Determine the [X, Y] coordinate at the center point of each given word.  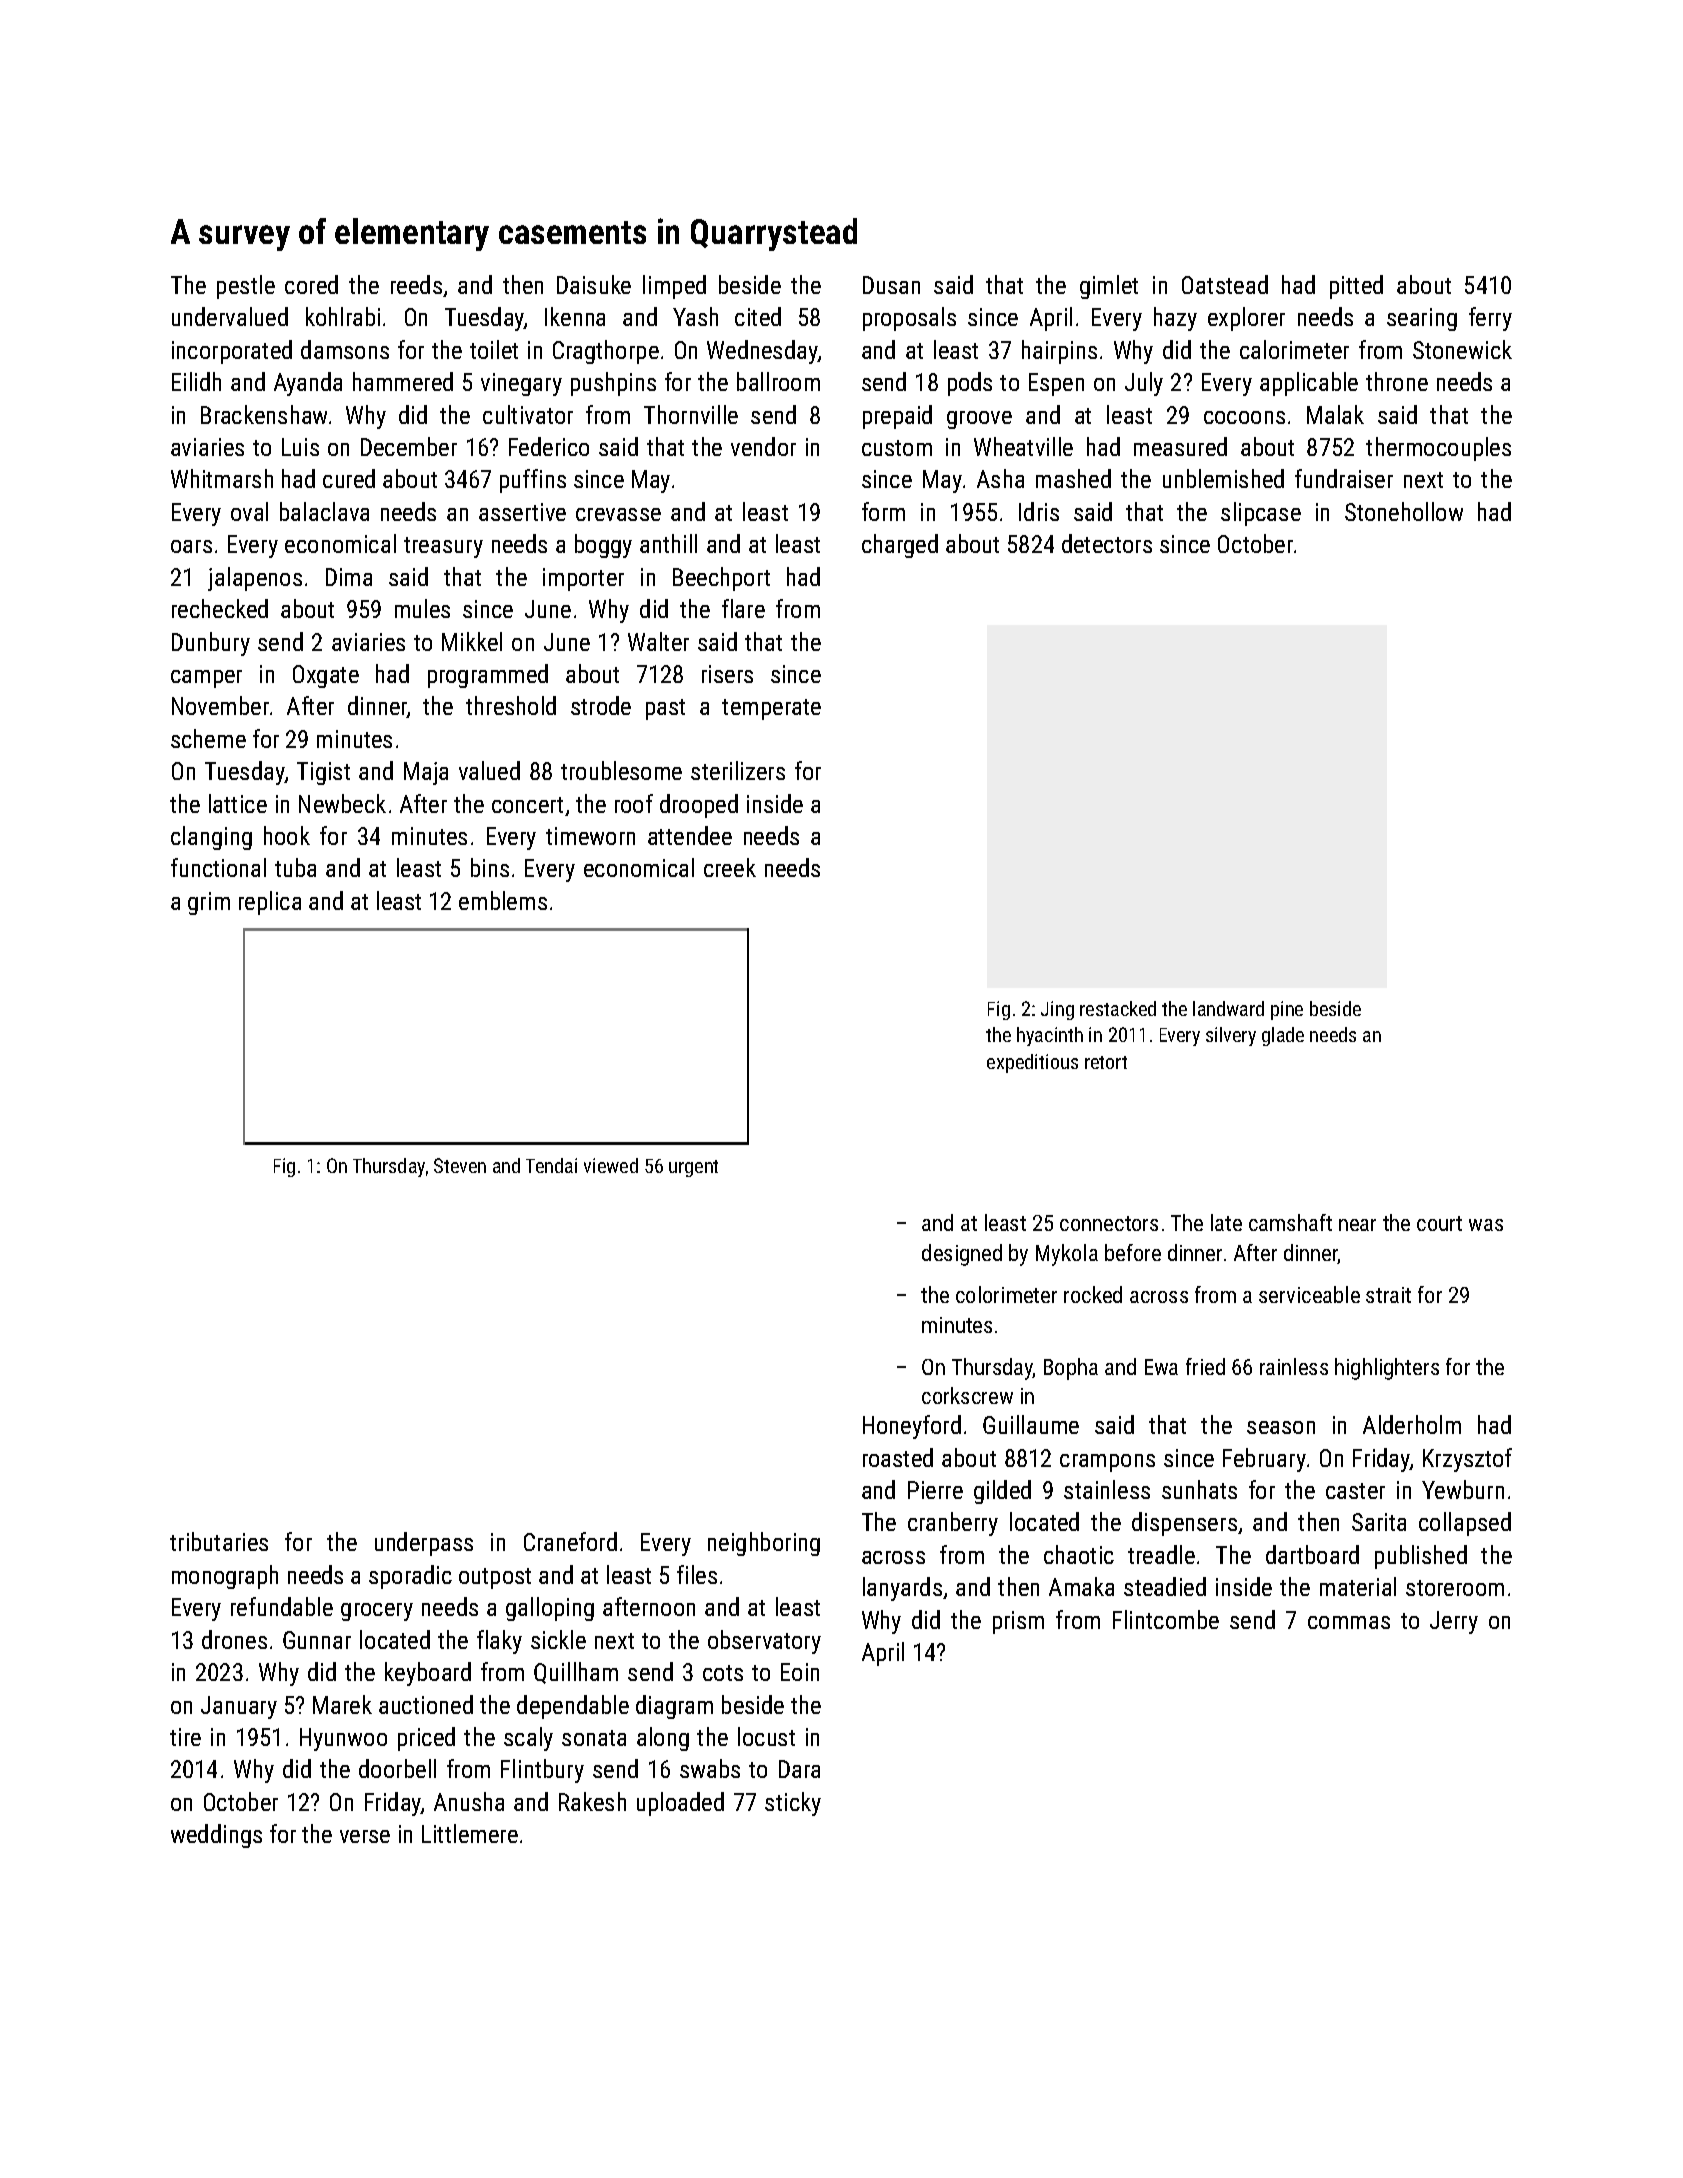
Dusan [891, 285]
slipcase [1261, 514]
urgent [693, 1168]
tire [185, 1737]
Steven [460, 1165]
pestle [246, 287]
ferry [1490, 319]
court [1439, 1223]
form [883, 511]
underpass [424, 1544]
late [1226, 1222]
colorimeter [1006, 1294]
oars [191, 546]
